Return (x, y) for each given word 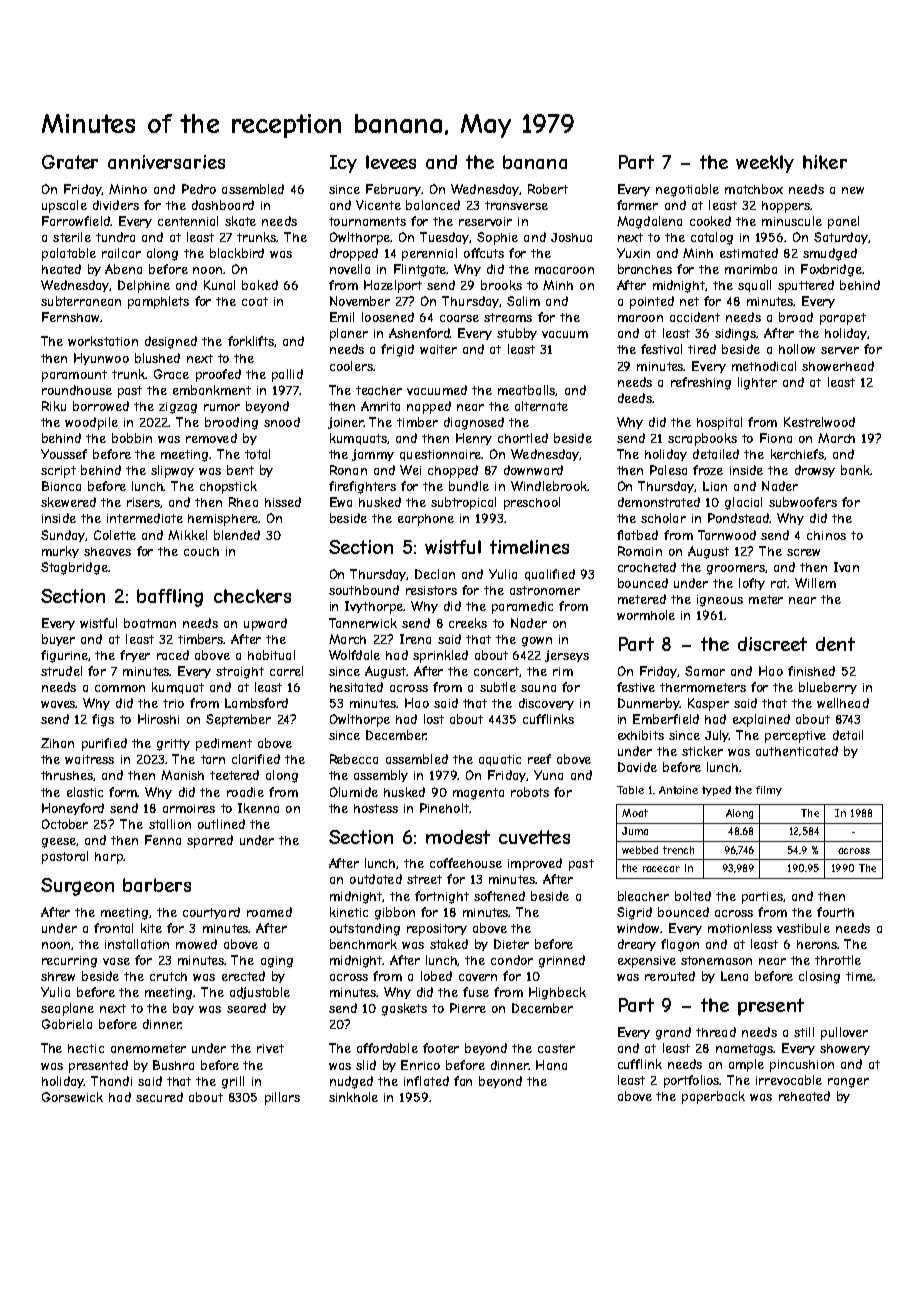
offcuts (484, 253)
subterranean (81, 301)
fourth (835, 912)
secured (159, 1097)
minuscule (792, 221)
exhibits (641, 735)
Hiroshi (158, 719)
